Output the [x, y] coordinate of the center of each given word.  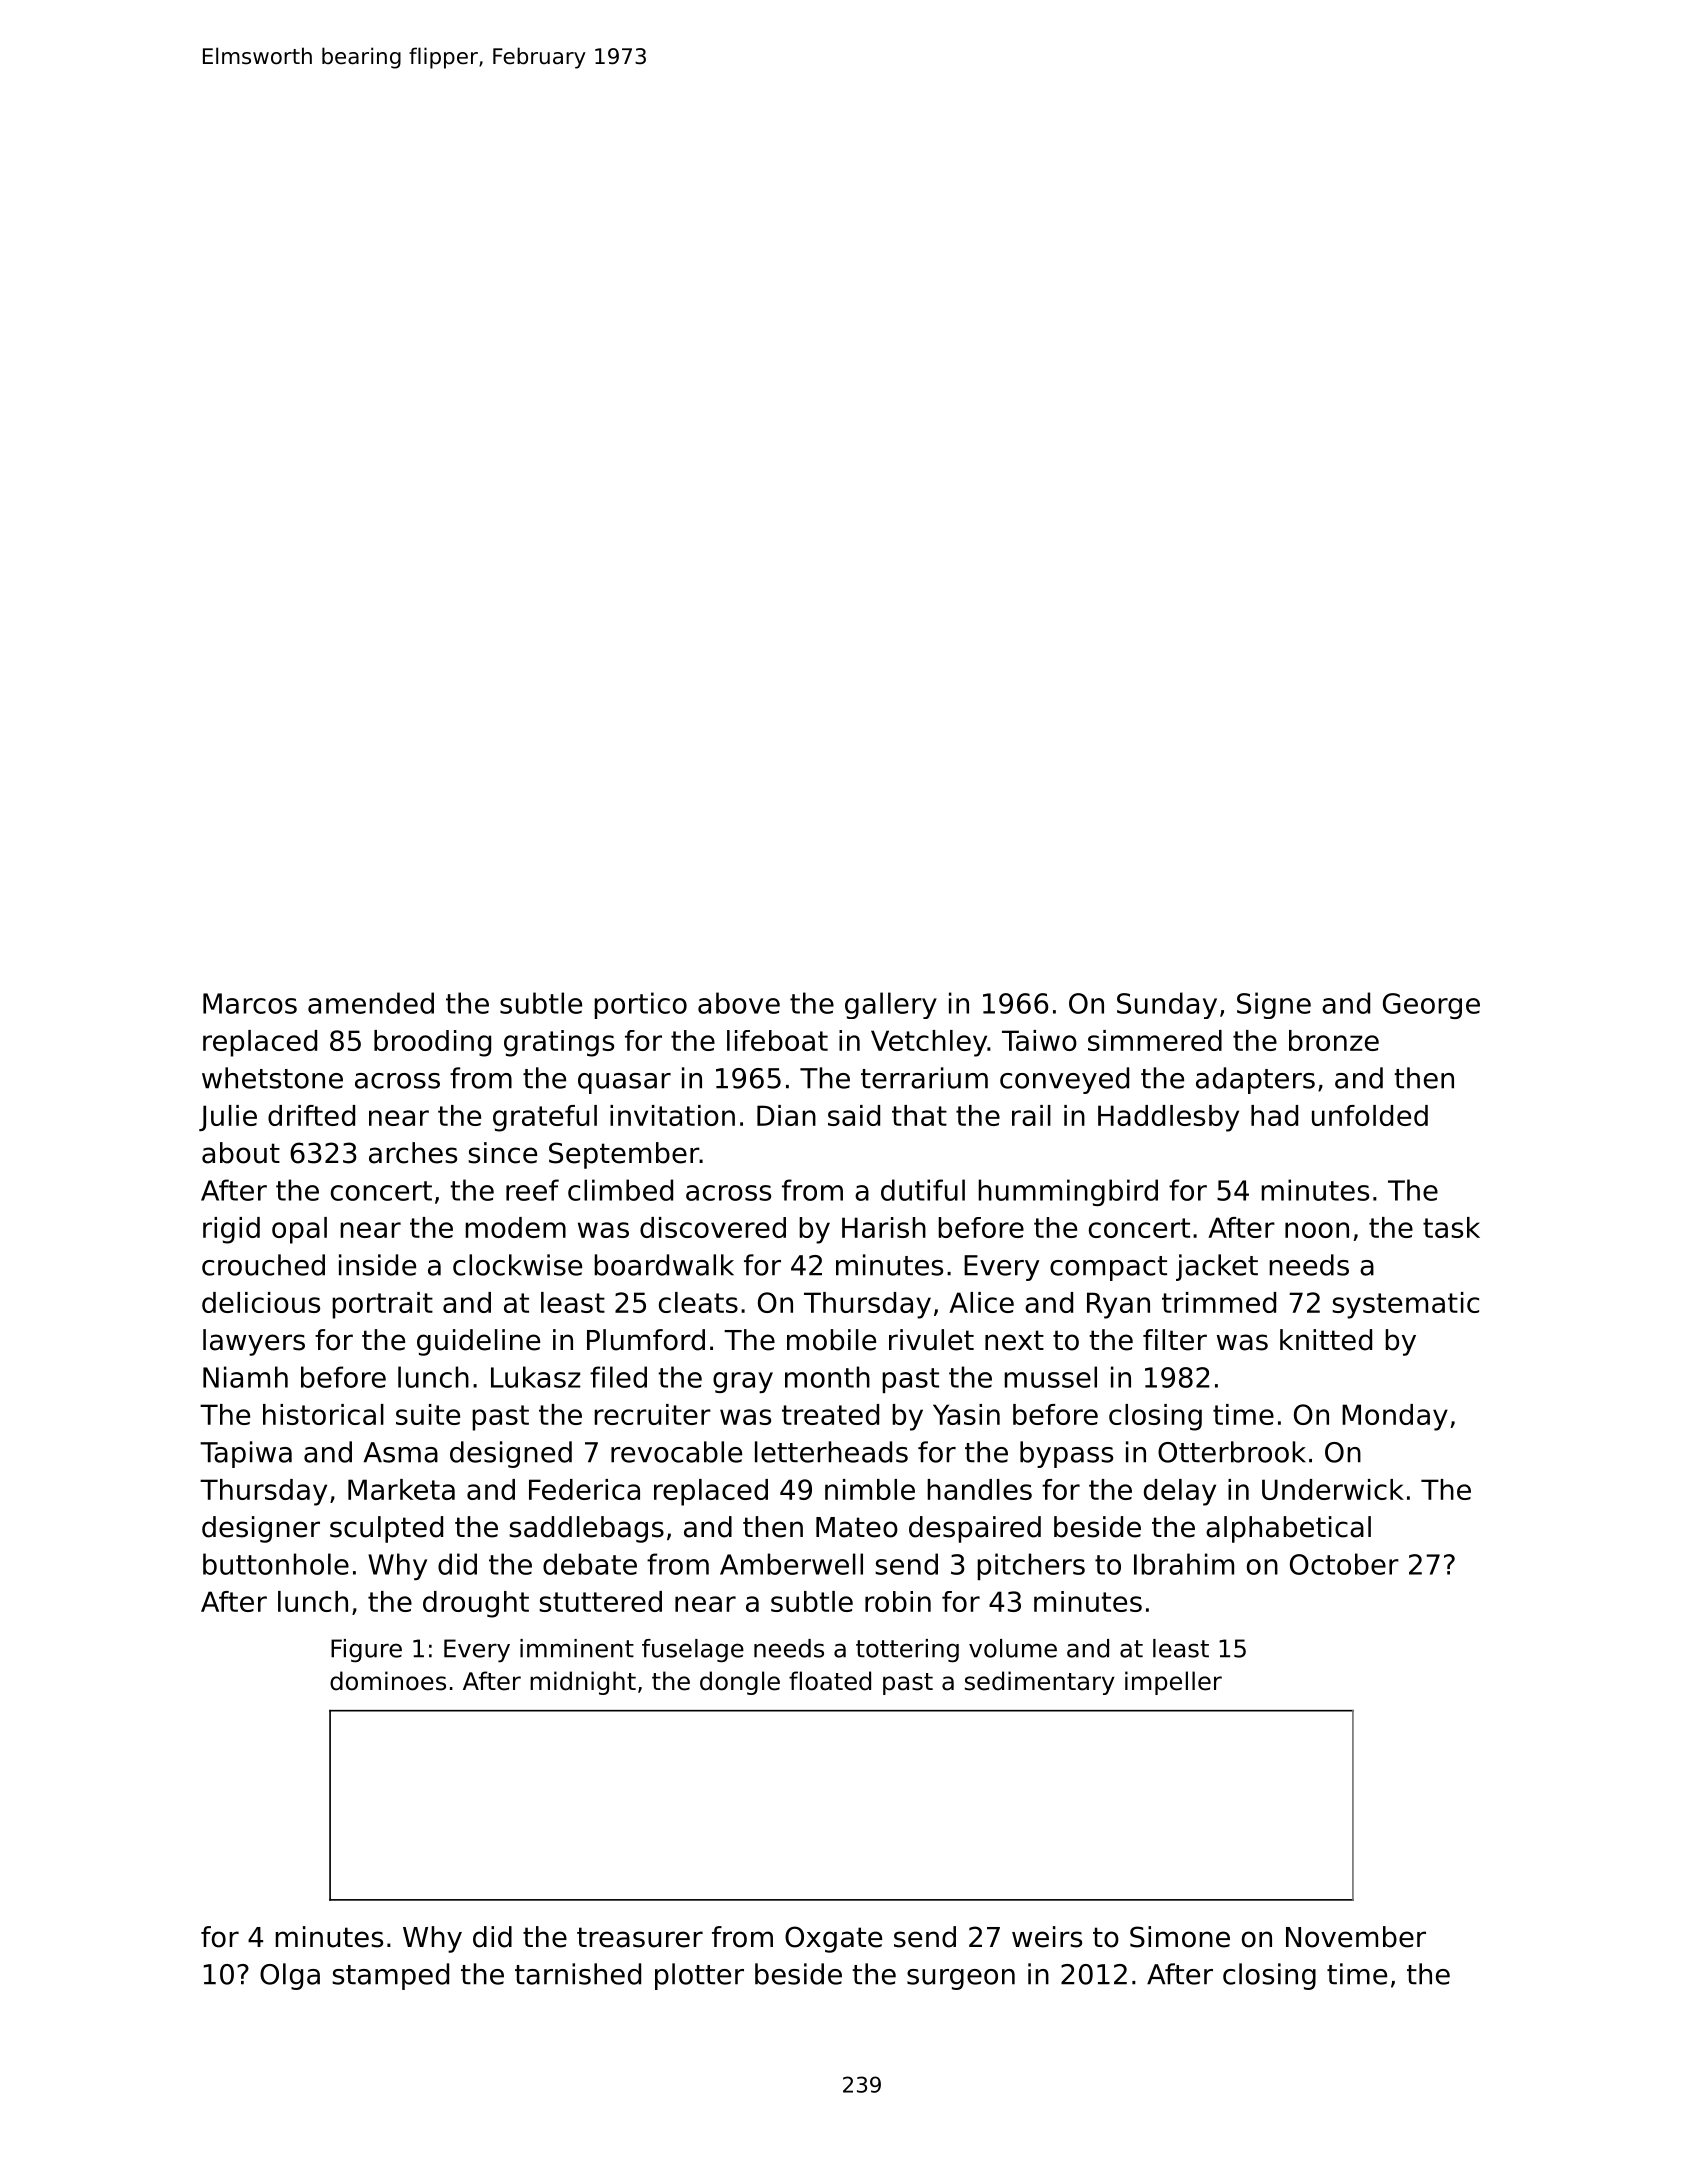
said [854, 1115]
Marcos [250, 1003]
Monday [1395, 1417]
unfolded [1370, 1115]
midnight [583, 1683]
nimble [870, 1489]
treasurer [640, 1937]
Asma [401, 1452]
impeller [1173, 1683]
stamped [390, 1976]
